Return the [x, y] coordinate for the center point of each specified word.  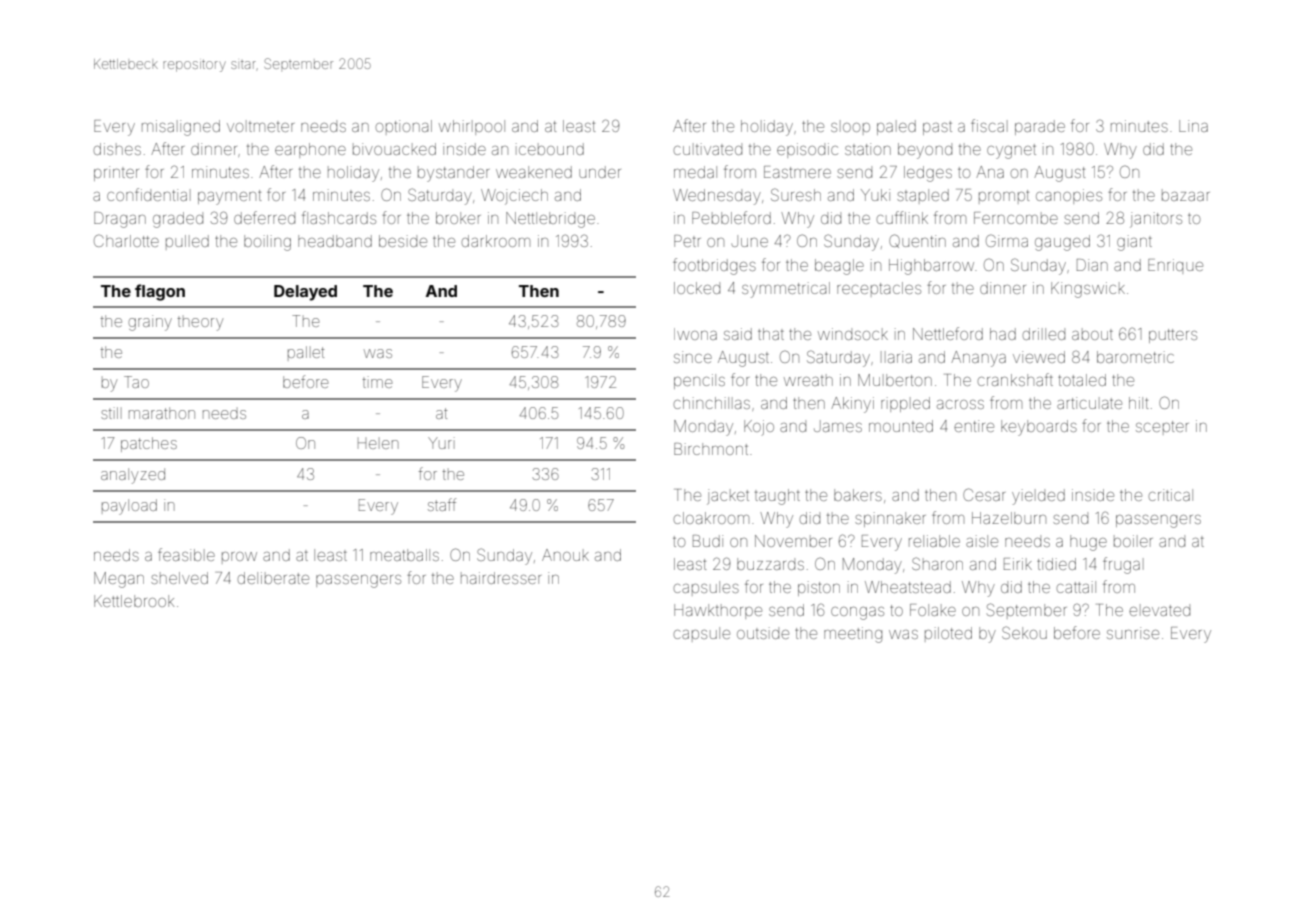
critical [1171, 495]
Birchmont [711, 449]
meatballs [404, 555]
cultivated [708, 149]
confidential [149, 194]
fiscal [989, 125]
